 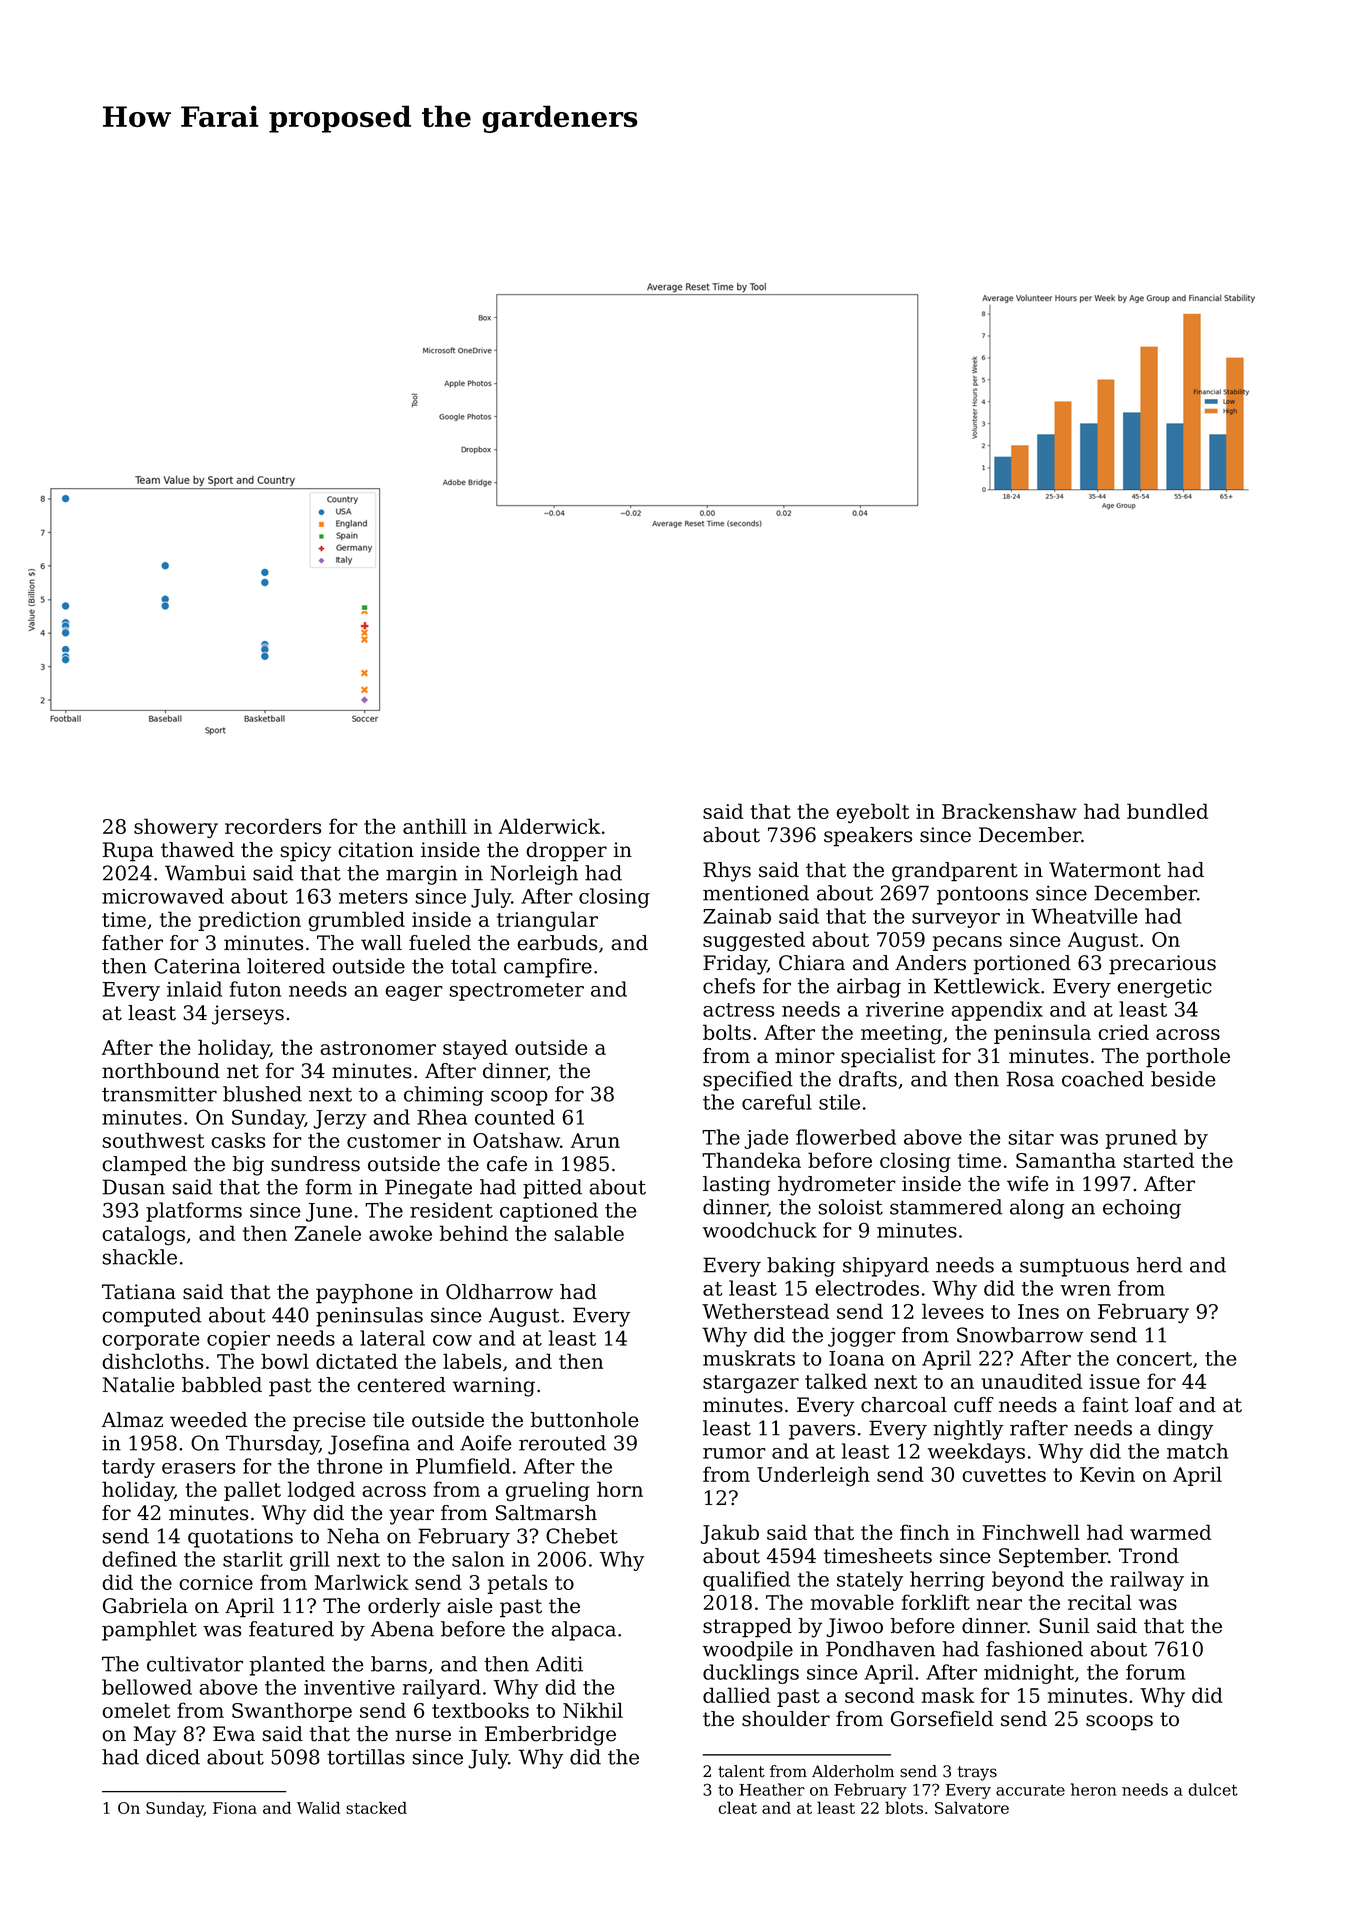 What do you see at coordinates (566, 852) in the screenshot?
I see `dropper` at bounding box center [566, 852].
